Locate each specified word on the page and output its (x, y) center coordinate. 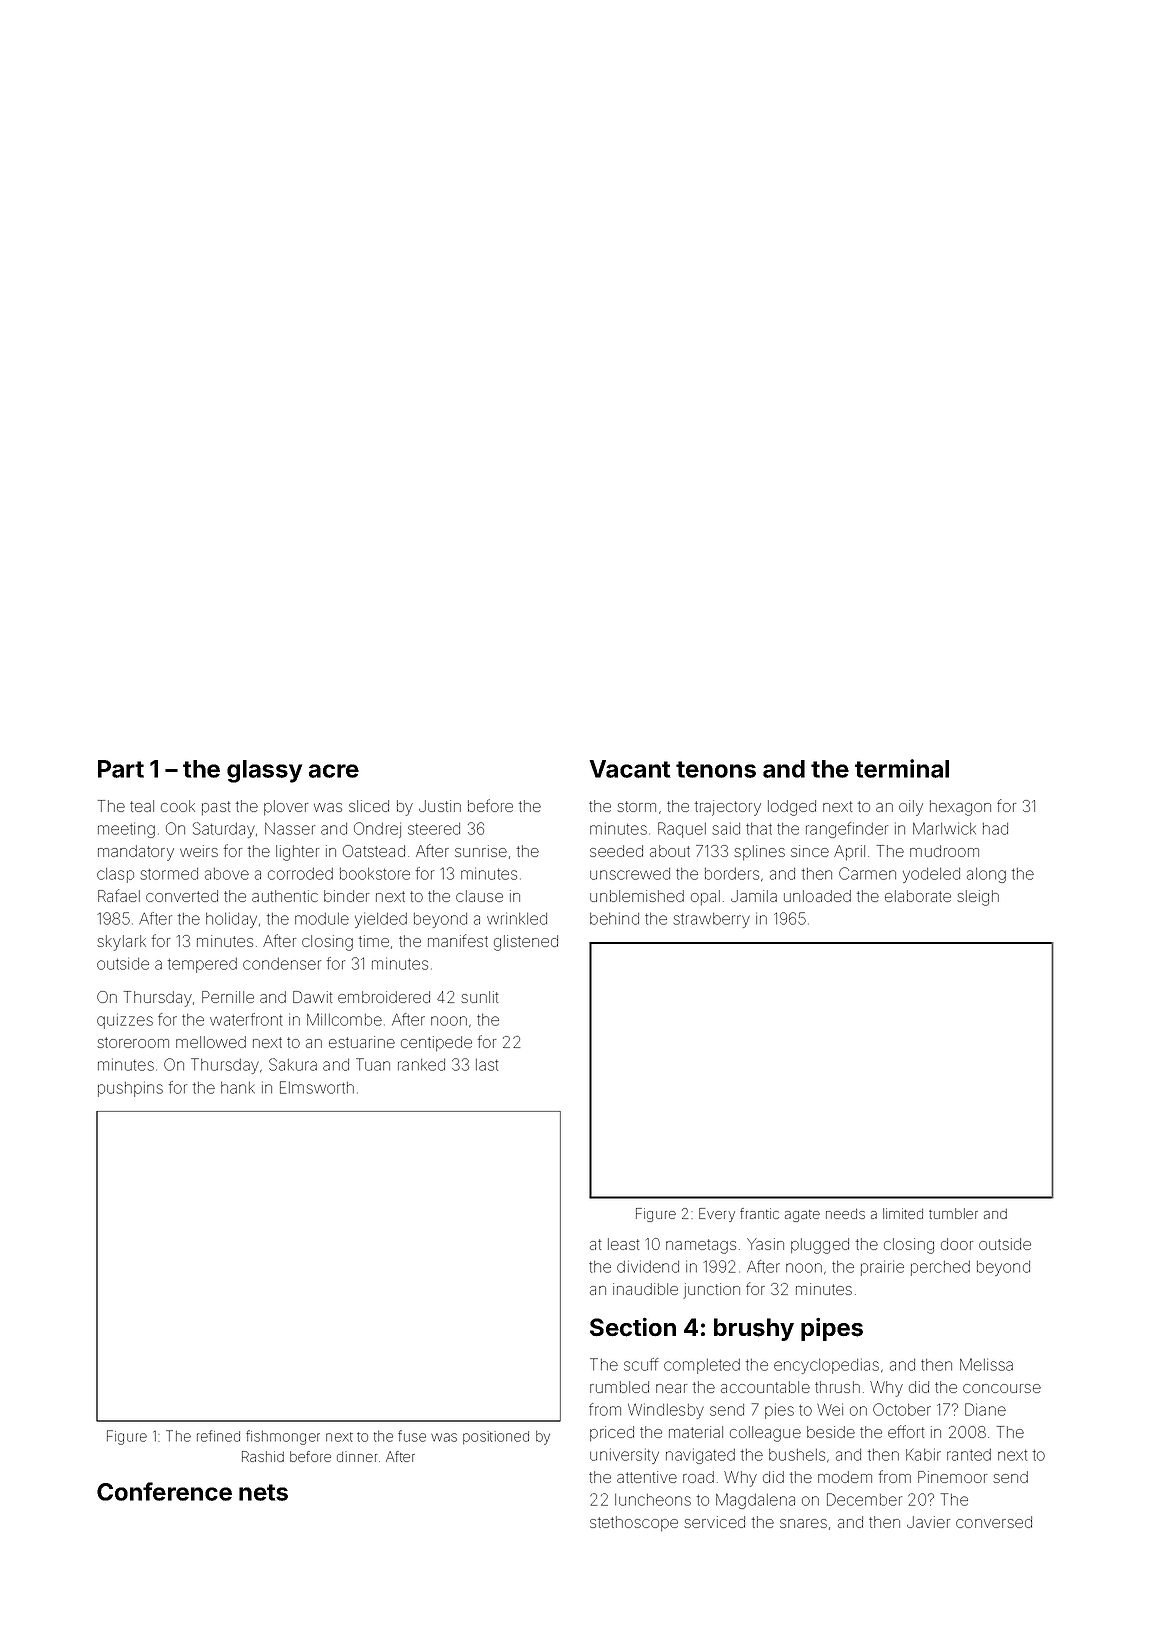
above (227, 874)
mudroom (944, 851)
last (487, 1065)
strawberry (712, 920)
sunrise (481, 851)
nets (263, 1492)
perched (940, 1268)
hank (238, 1088)
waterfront (246, 1019)
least (623, 1244)
